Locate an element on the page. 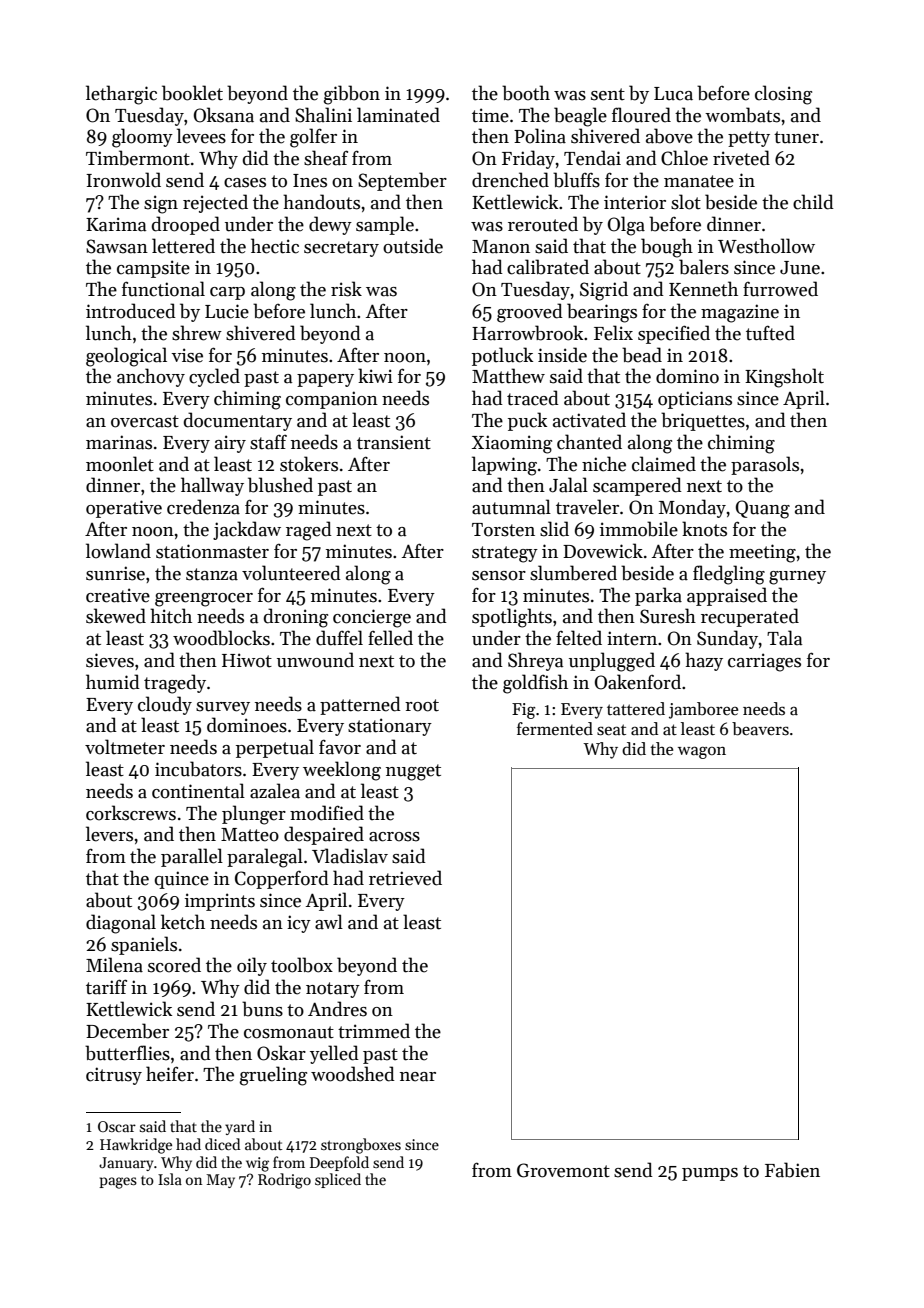 The width and height of the document is (924, 1308). lethargic is located at coordinates (121, 95).
